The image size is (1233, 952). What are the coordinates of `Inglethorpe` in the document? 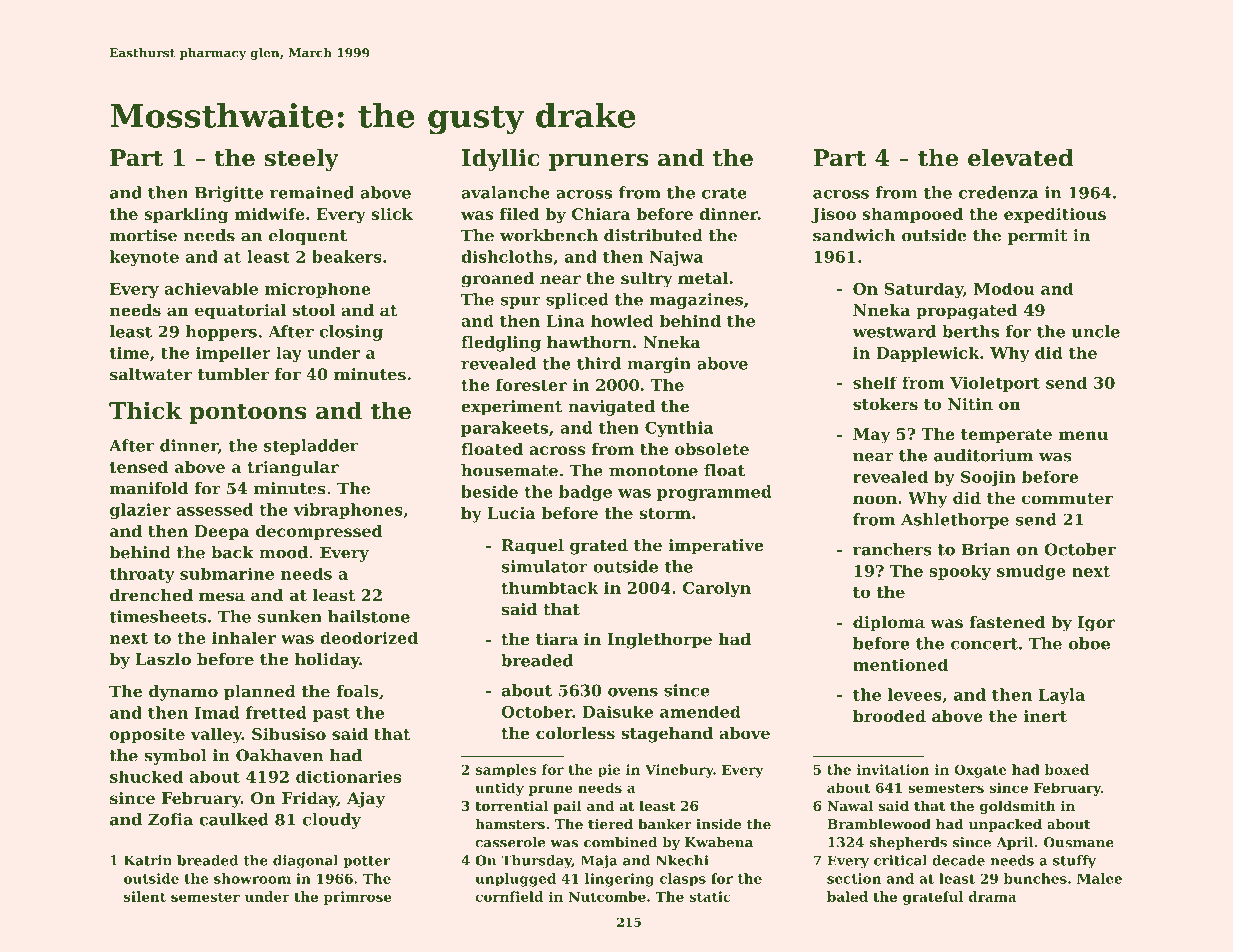 It's located at (659, 641).
